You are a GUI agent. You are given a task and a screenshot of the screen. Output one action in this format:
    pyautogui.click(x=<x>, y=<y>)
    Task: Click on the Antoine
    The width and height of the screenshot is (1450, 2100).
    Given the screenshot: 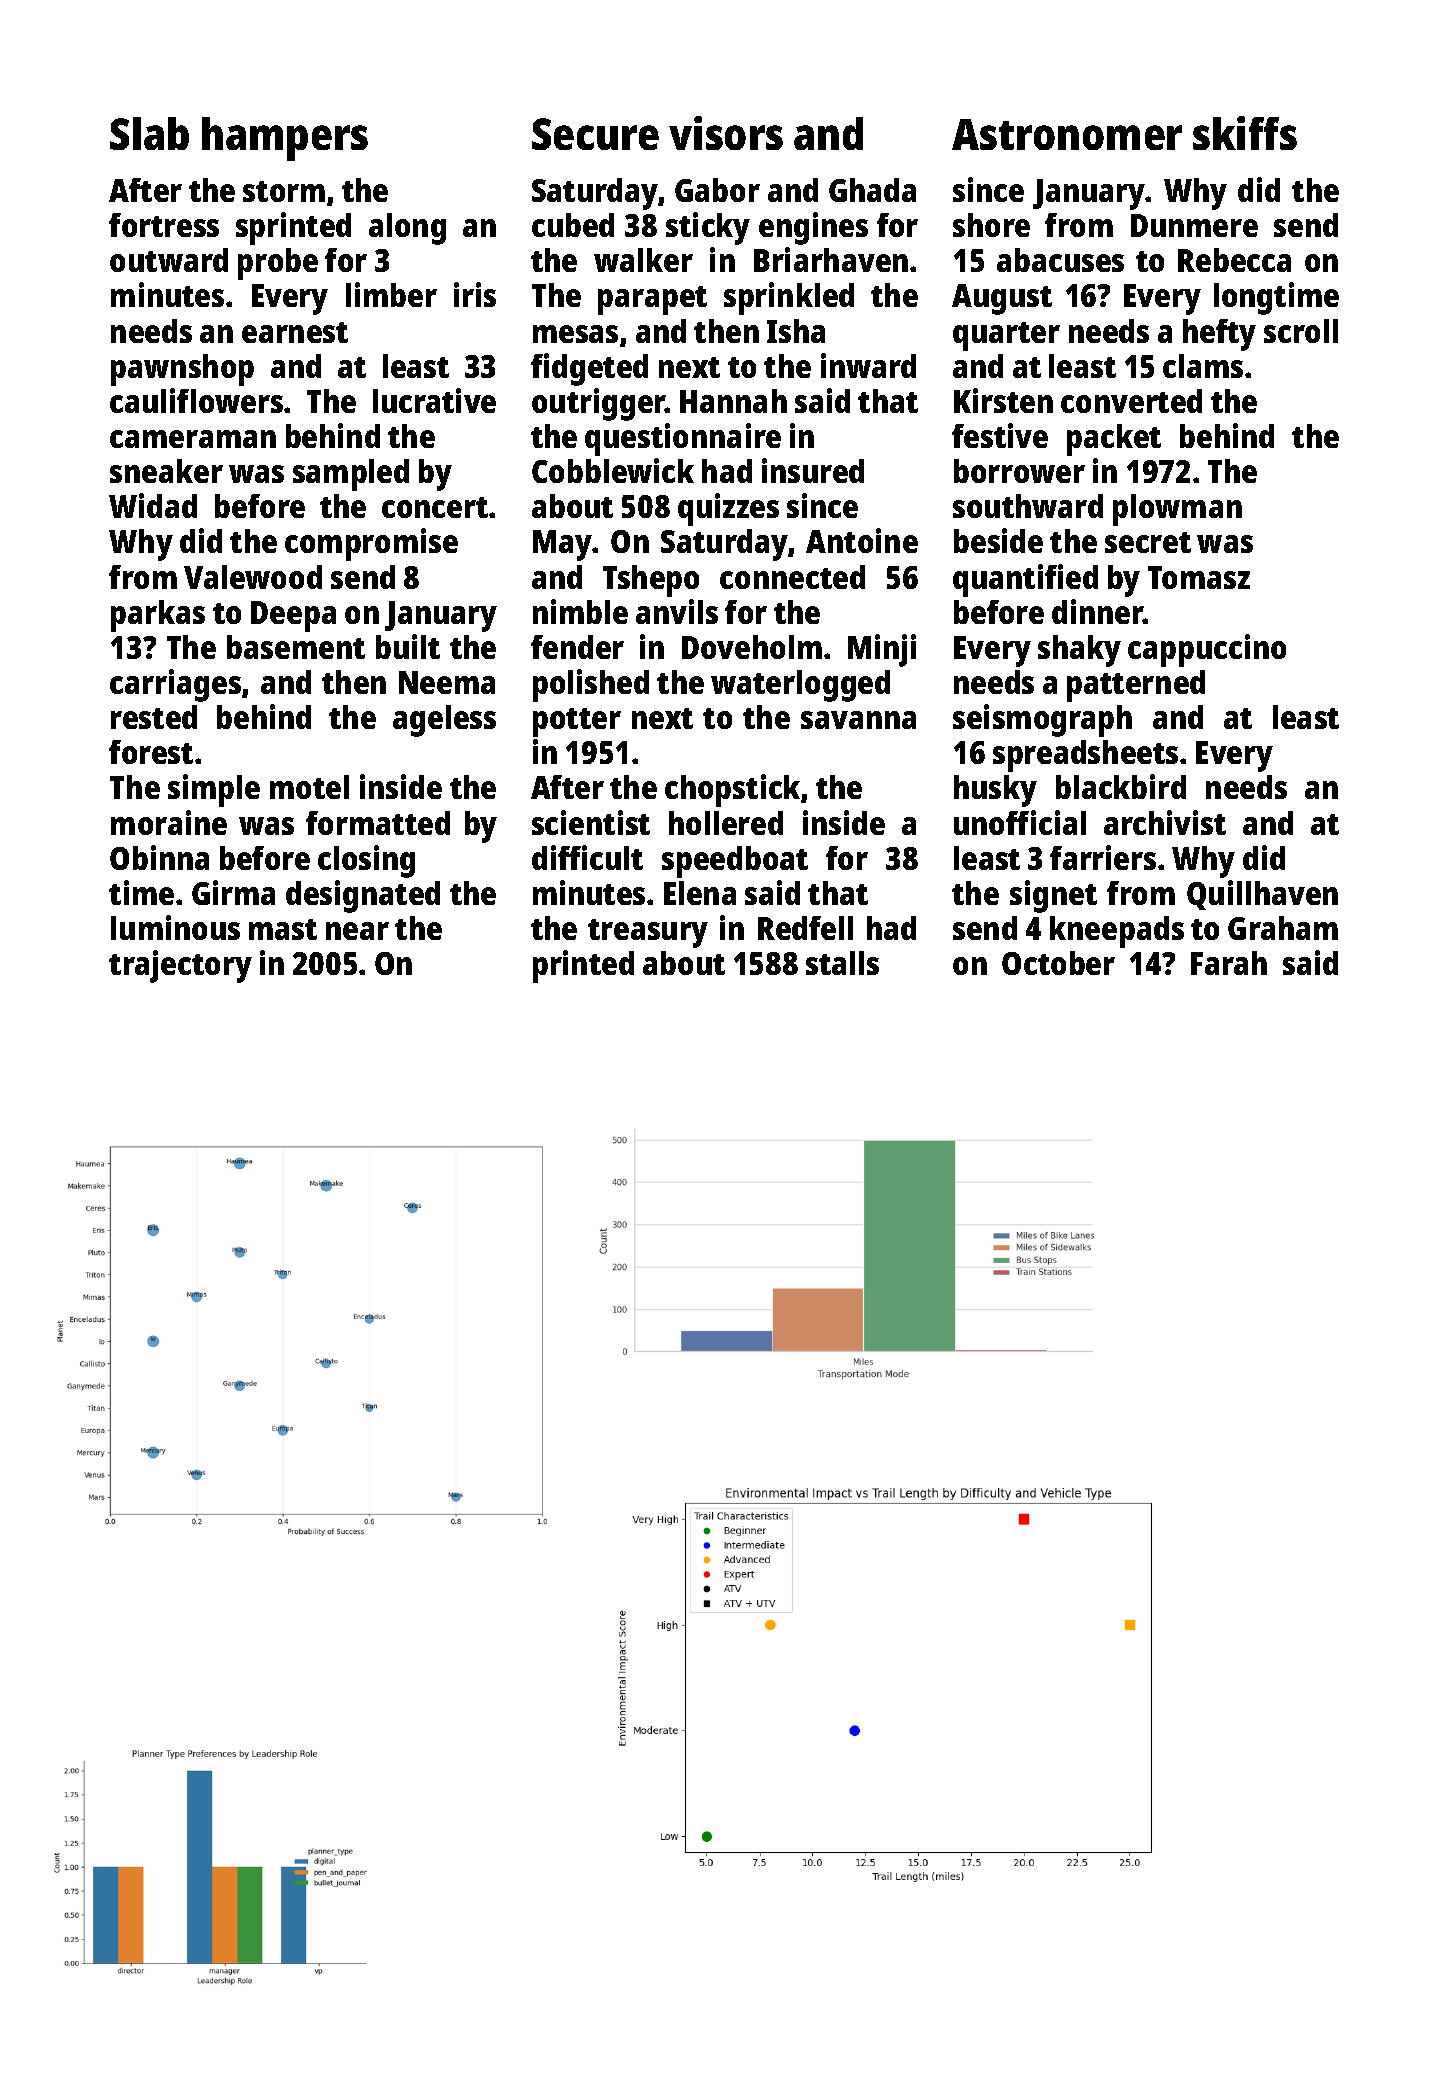 What is the action you would take?
    pyautogui.click(x=862, y=540)
